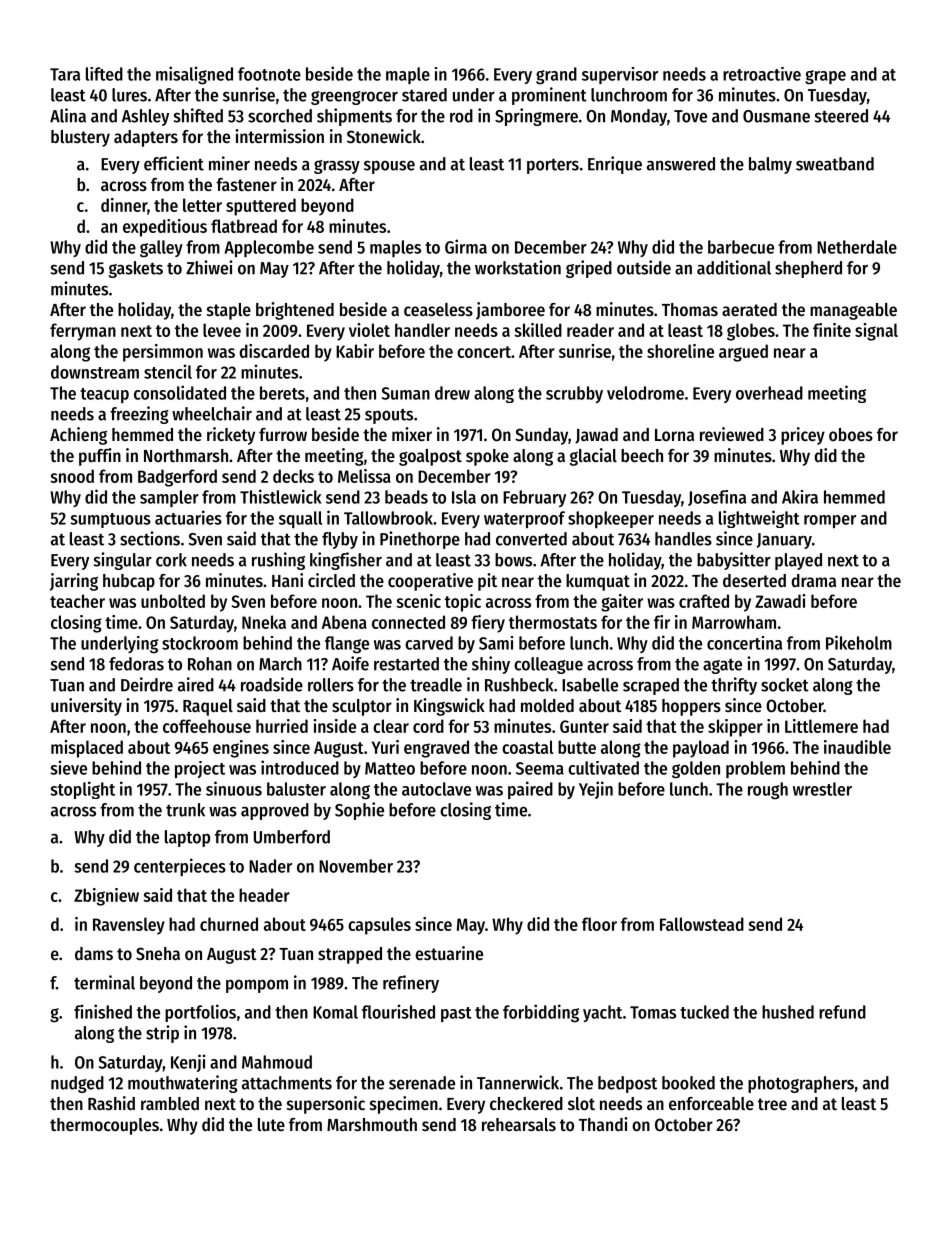  I want to click on supervisor, so click(620, 75).
